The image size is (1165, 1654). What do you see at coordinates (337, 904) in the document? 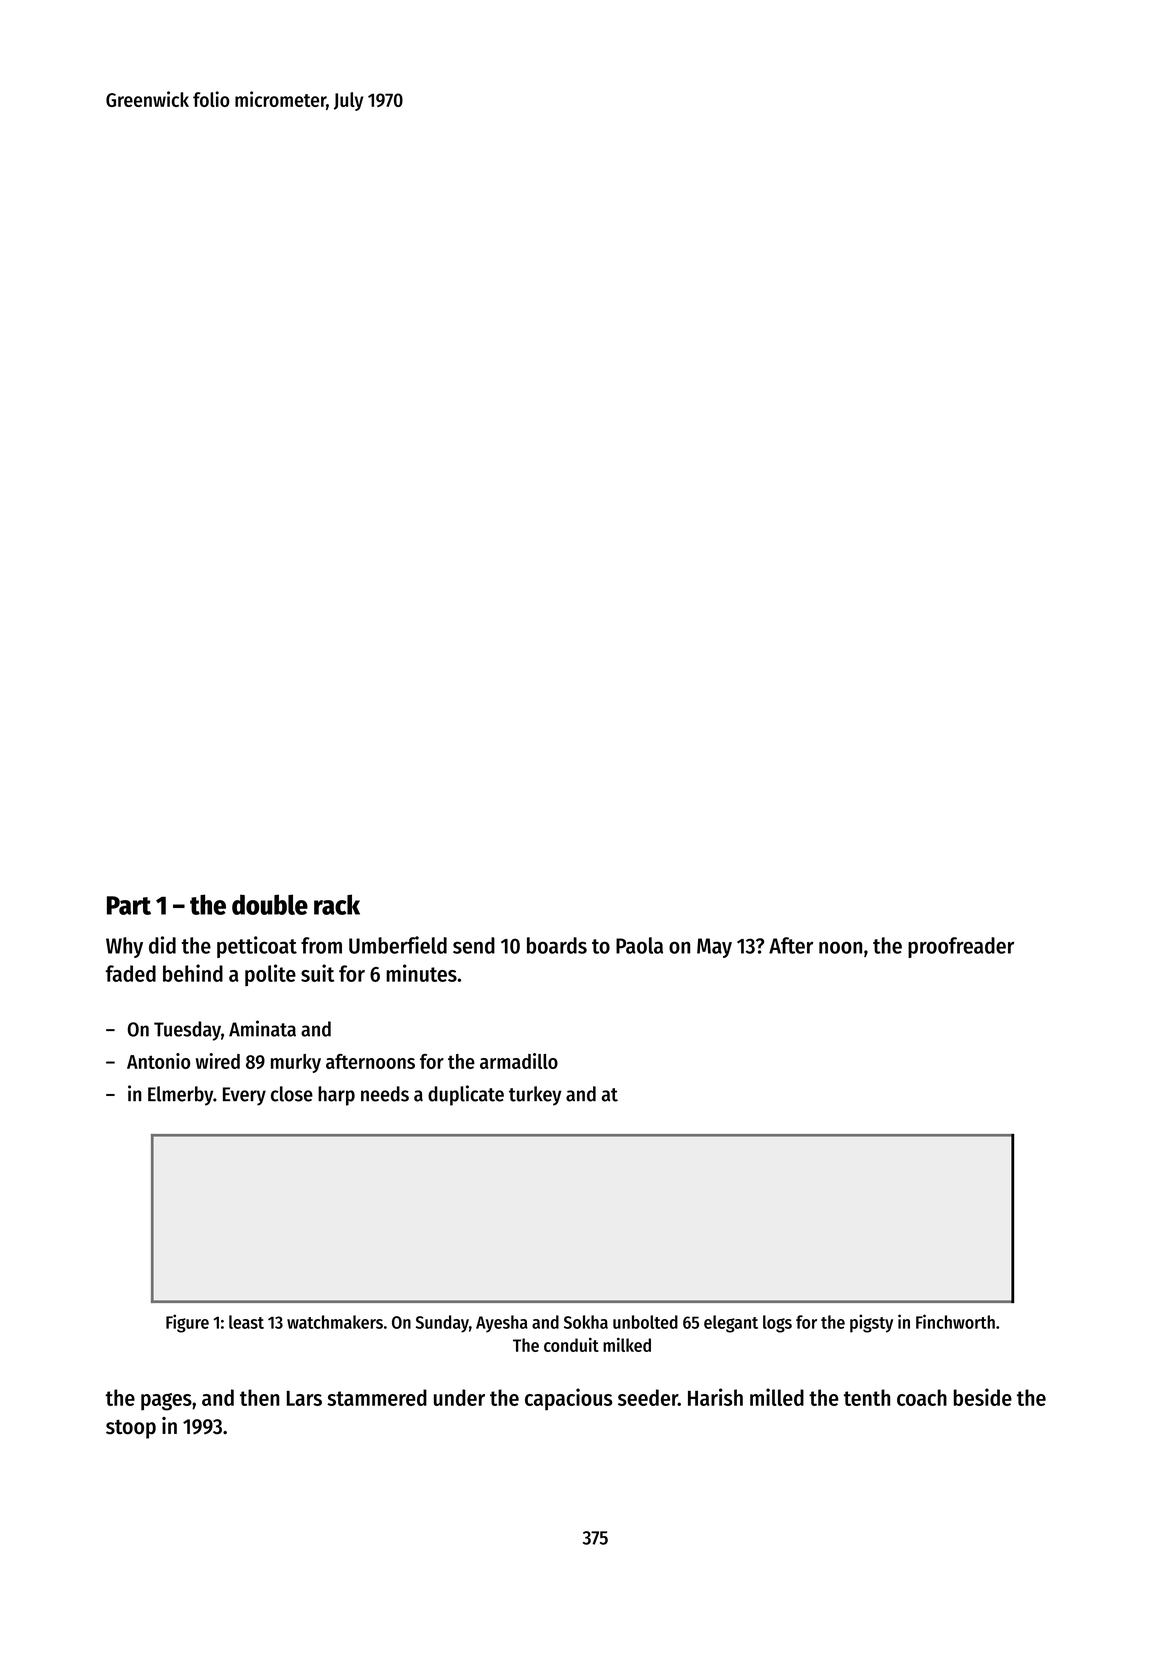
I see `rack` at bounding box center [337, 904].
